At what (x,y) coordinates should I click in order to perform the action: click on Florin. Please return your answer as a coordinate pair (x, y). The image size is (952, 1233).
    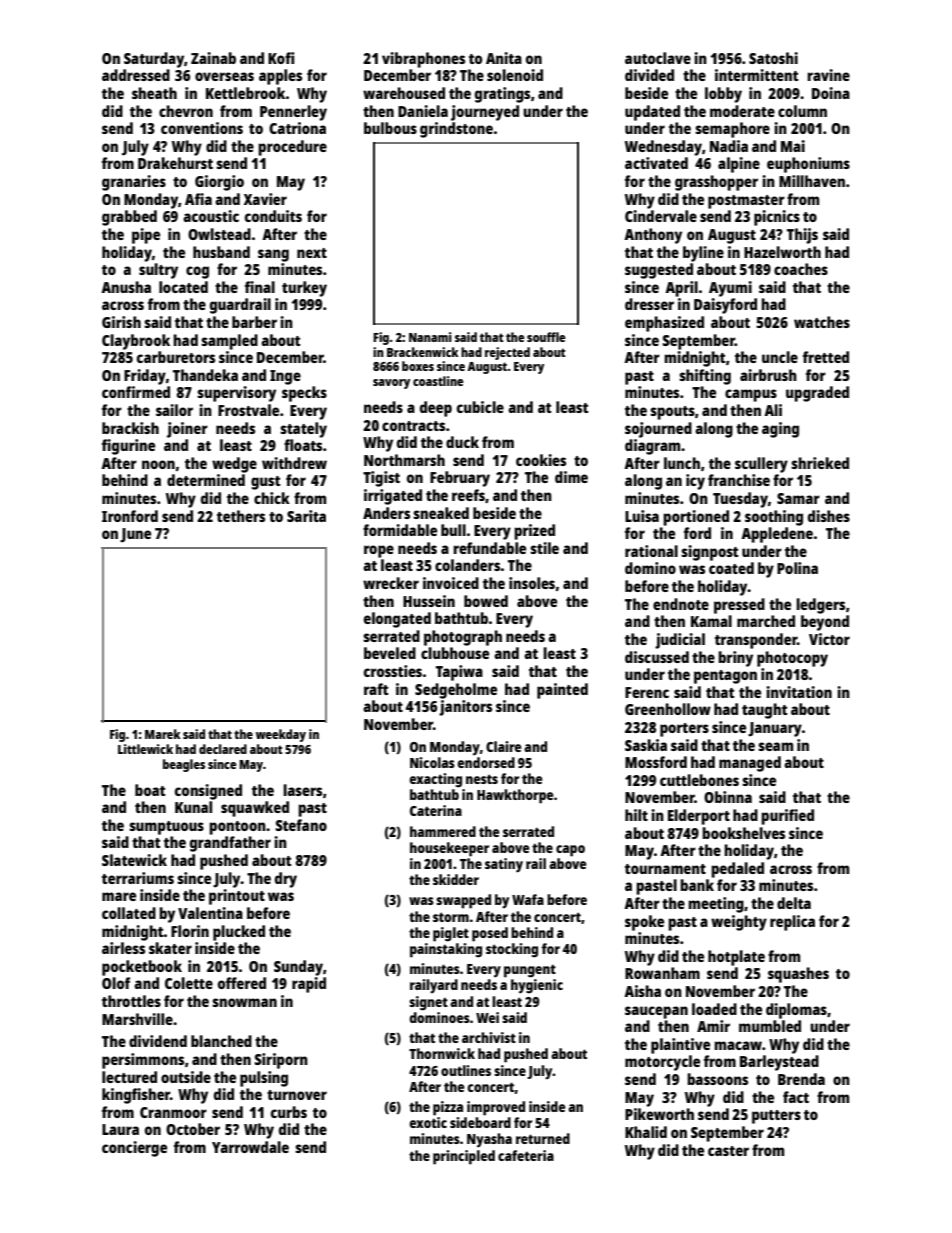
    Looking at the image, I should click on (190, 931).
